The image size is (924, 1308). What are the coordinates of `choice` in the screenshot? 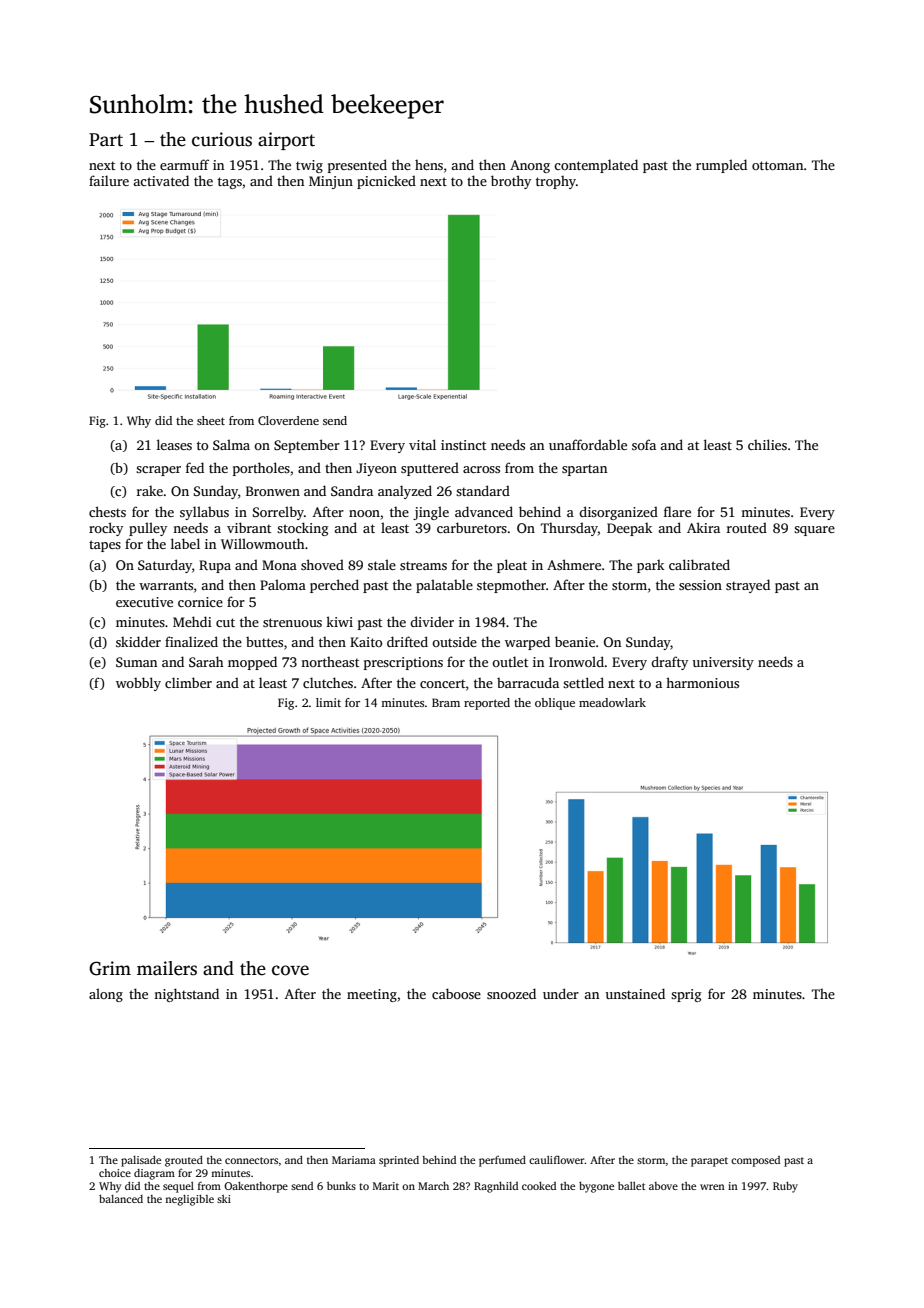 It's located at (115, 1173).
